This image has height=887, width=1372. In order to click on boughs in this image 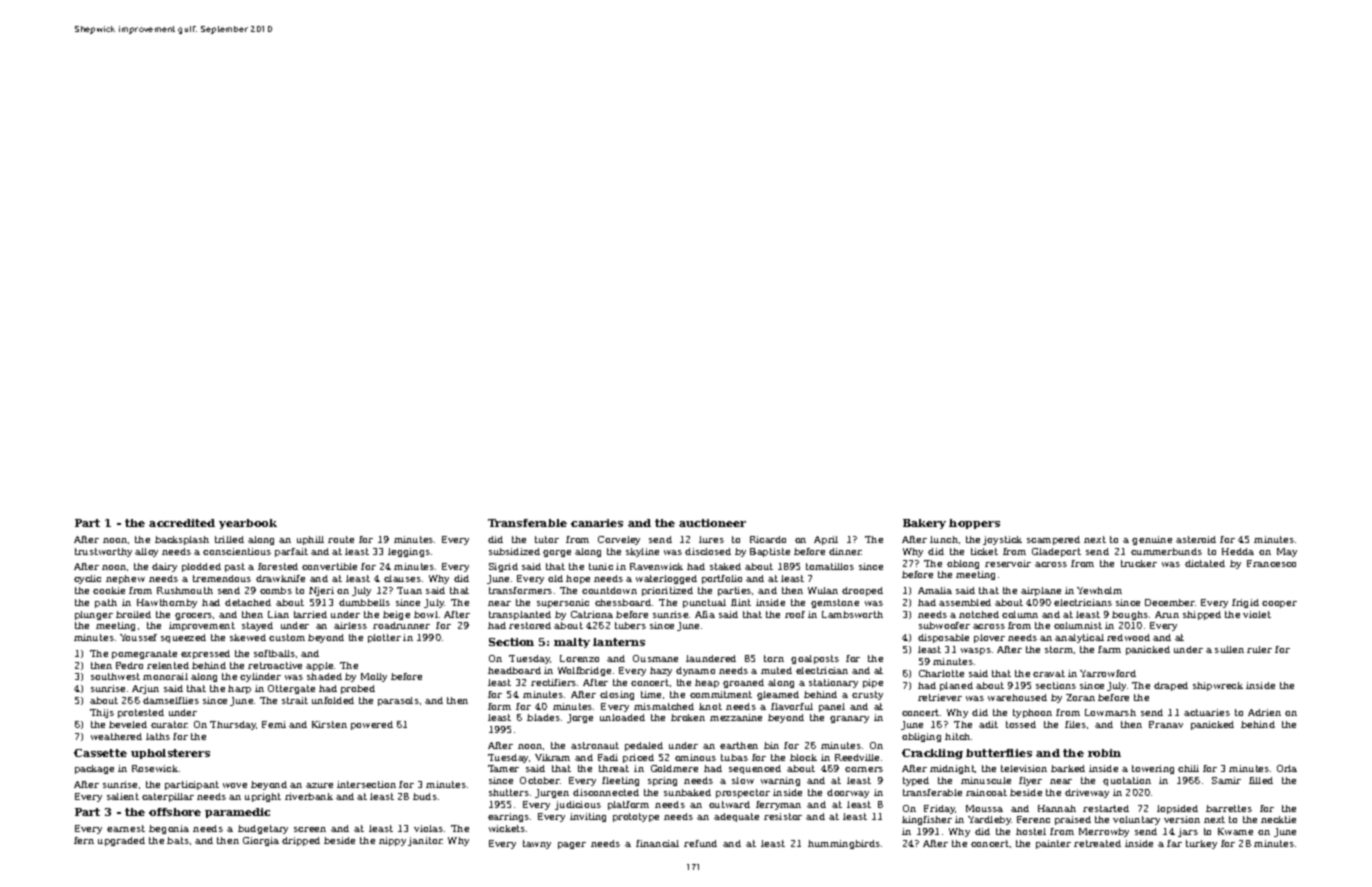, I will do `click(1130, 615)`.
